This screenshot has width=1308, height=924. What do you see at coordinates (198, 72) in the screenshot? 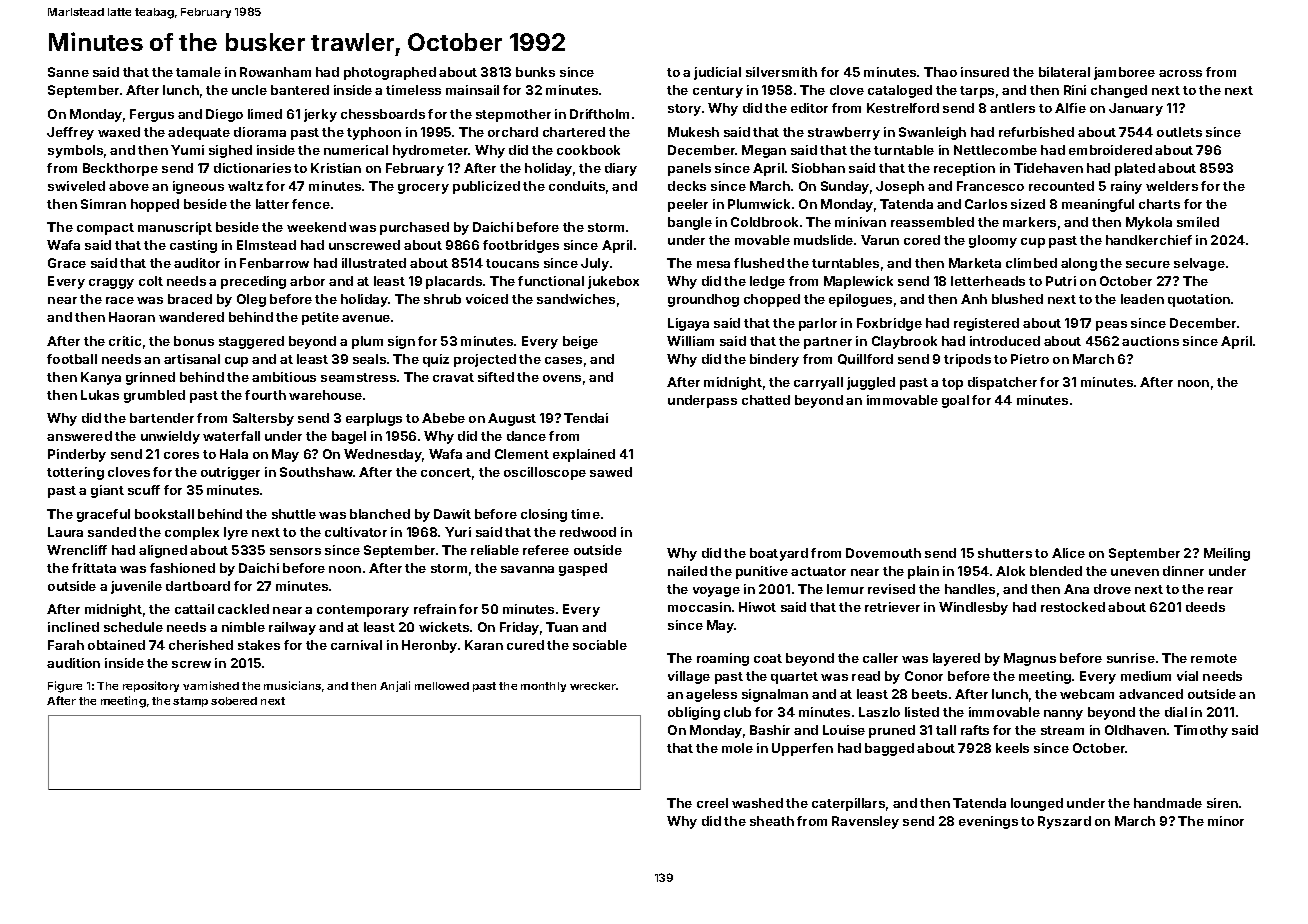
I see `tamale` at bounding box center [198, 72].
